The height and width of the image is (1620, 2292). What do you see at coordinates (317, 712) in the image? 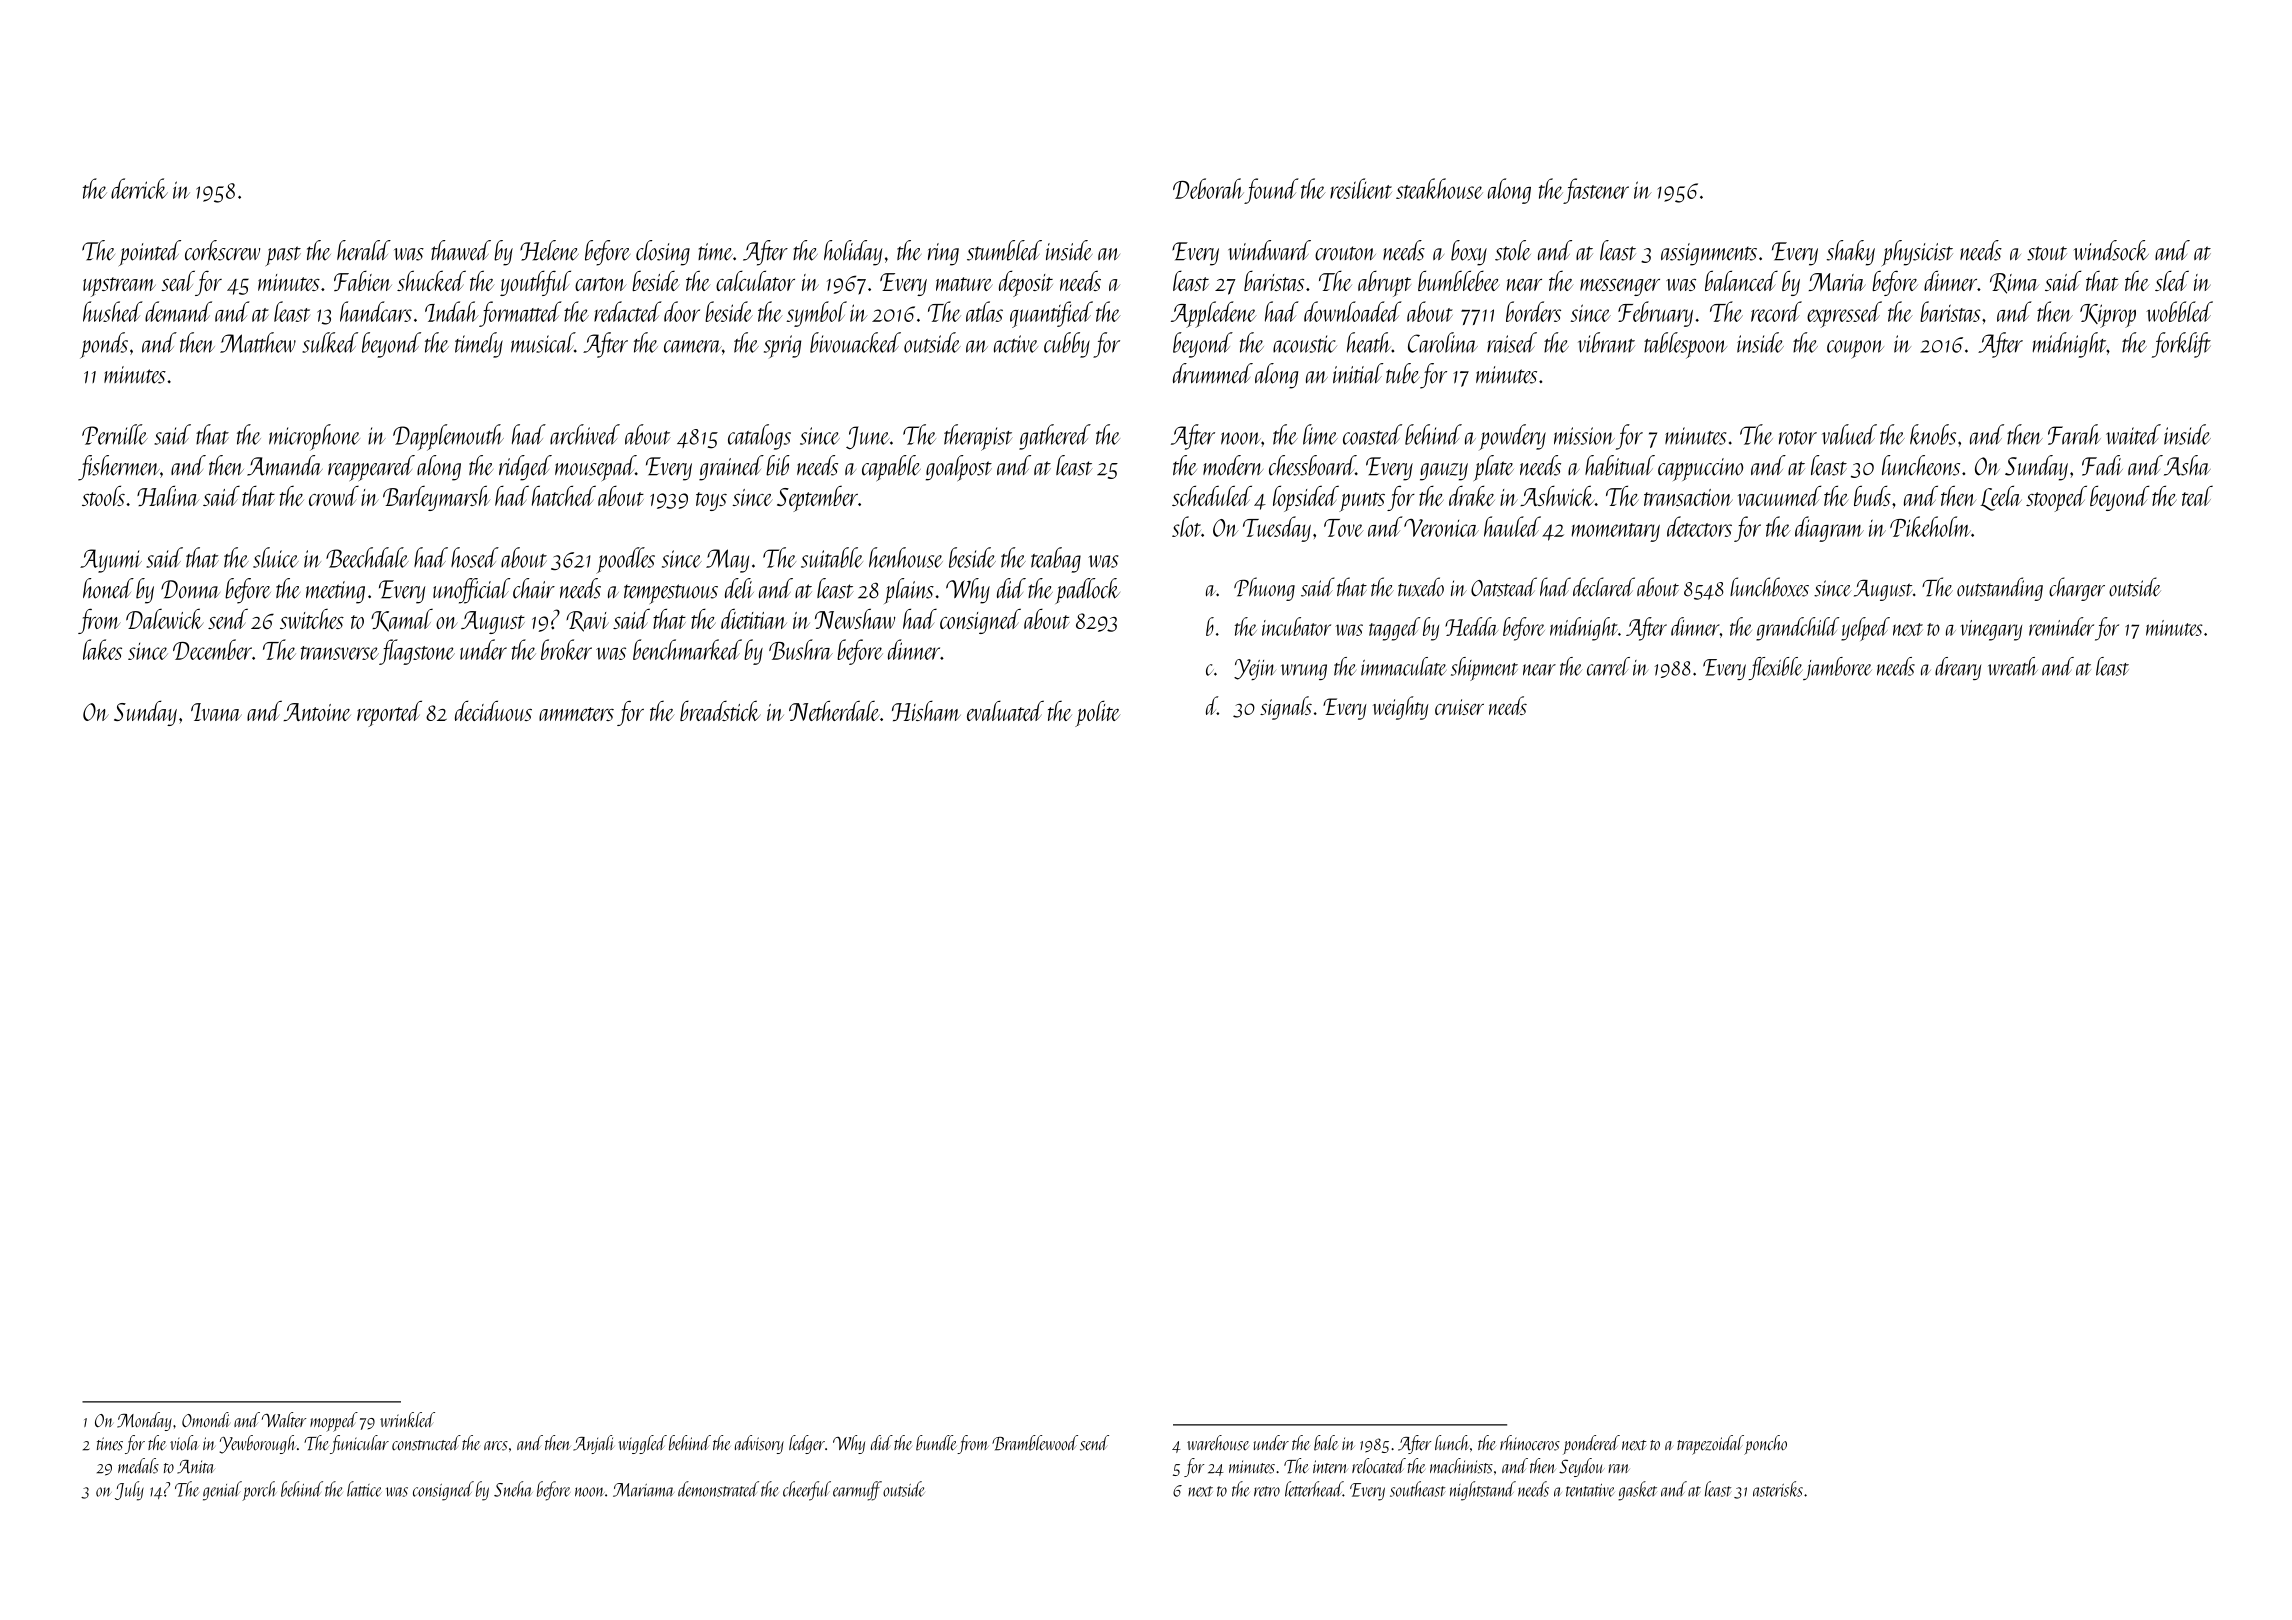
I see `Antoine` at bounding box center [317, 712].
